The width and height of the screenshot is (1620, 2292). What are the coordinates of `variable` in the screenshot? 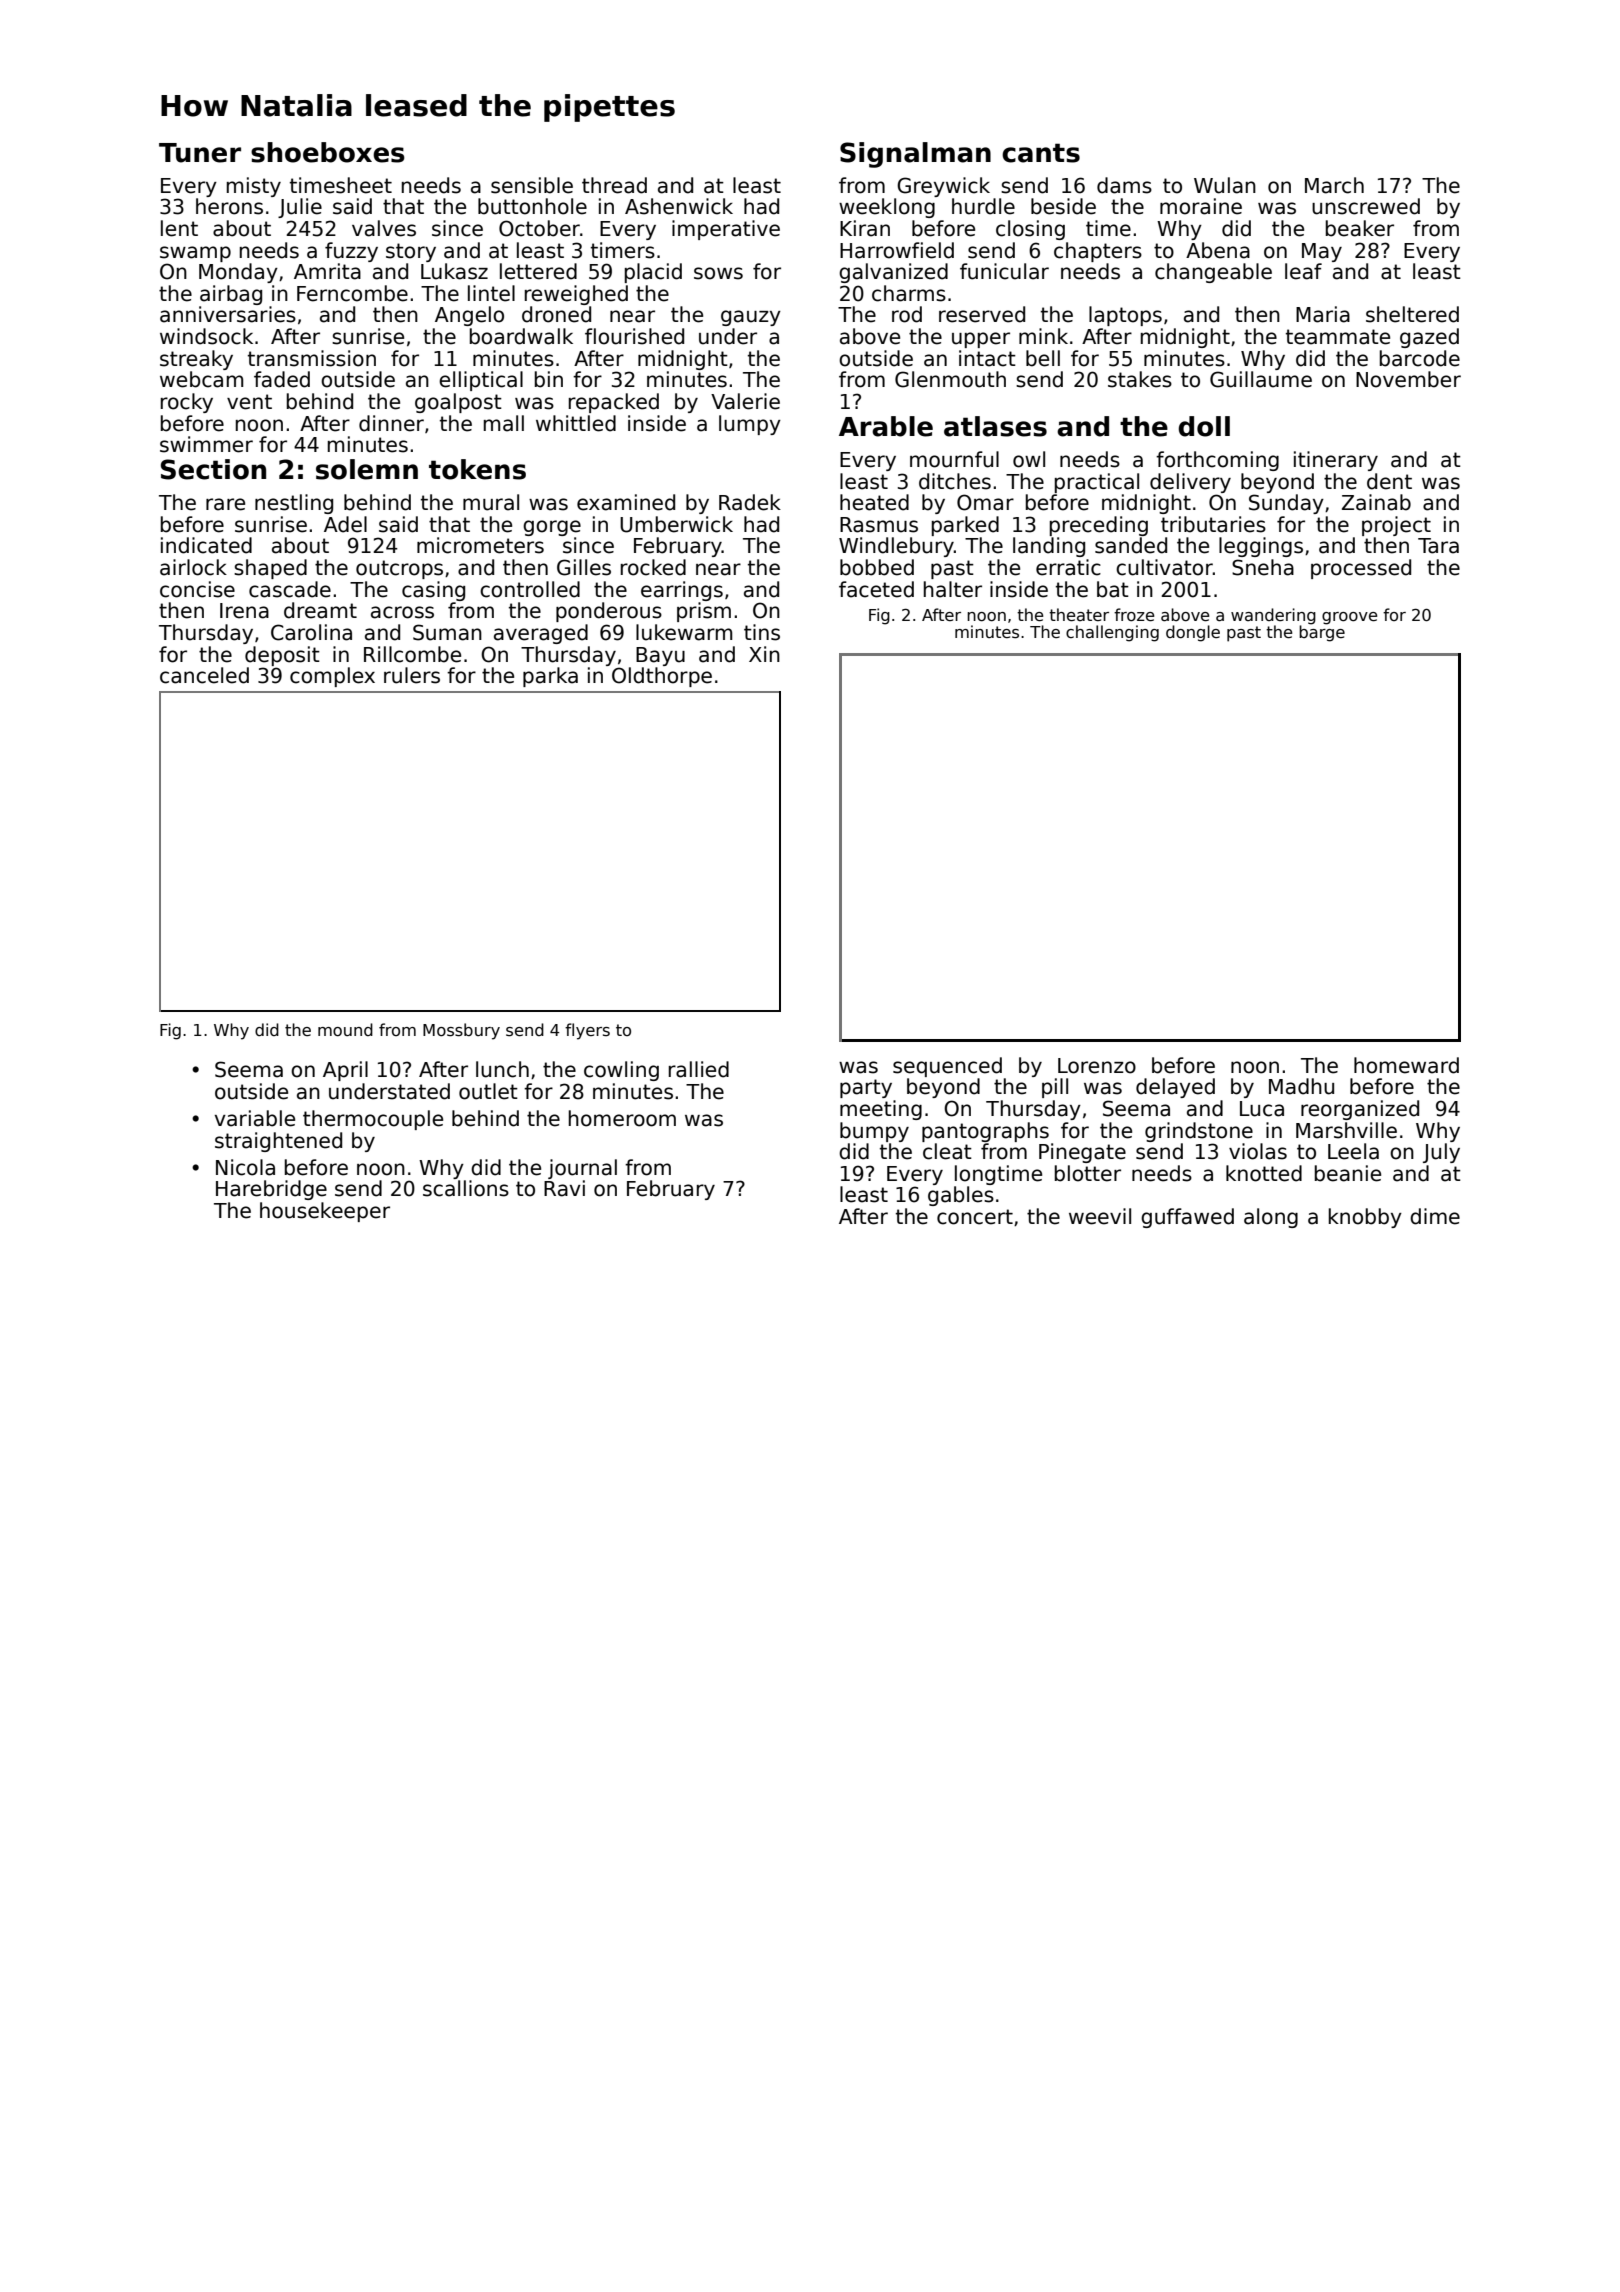 It's located at (255, 1118).
